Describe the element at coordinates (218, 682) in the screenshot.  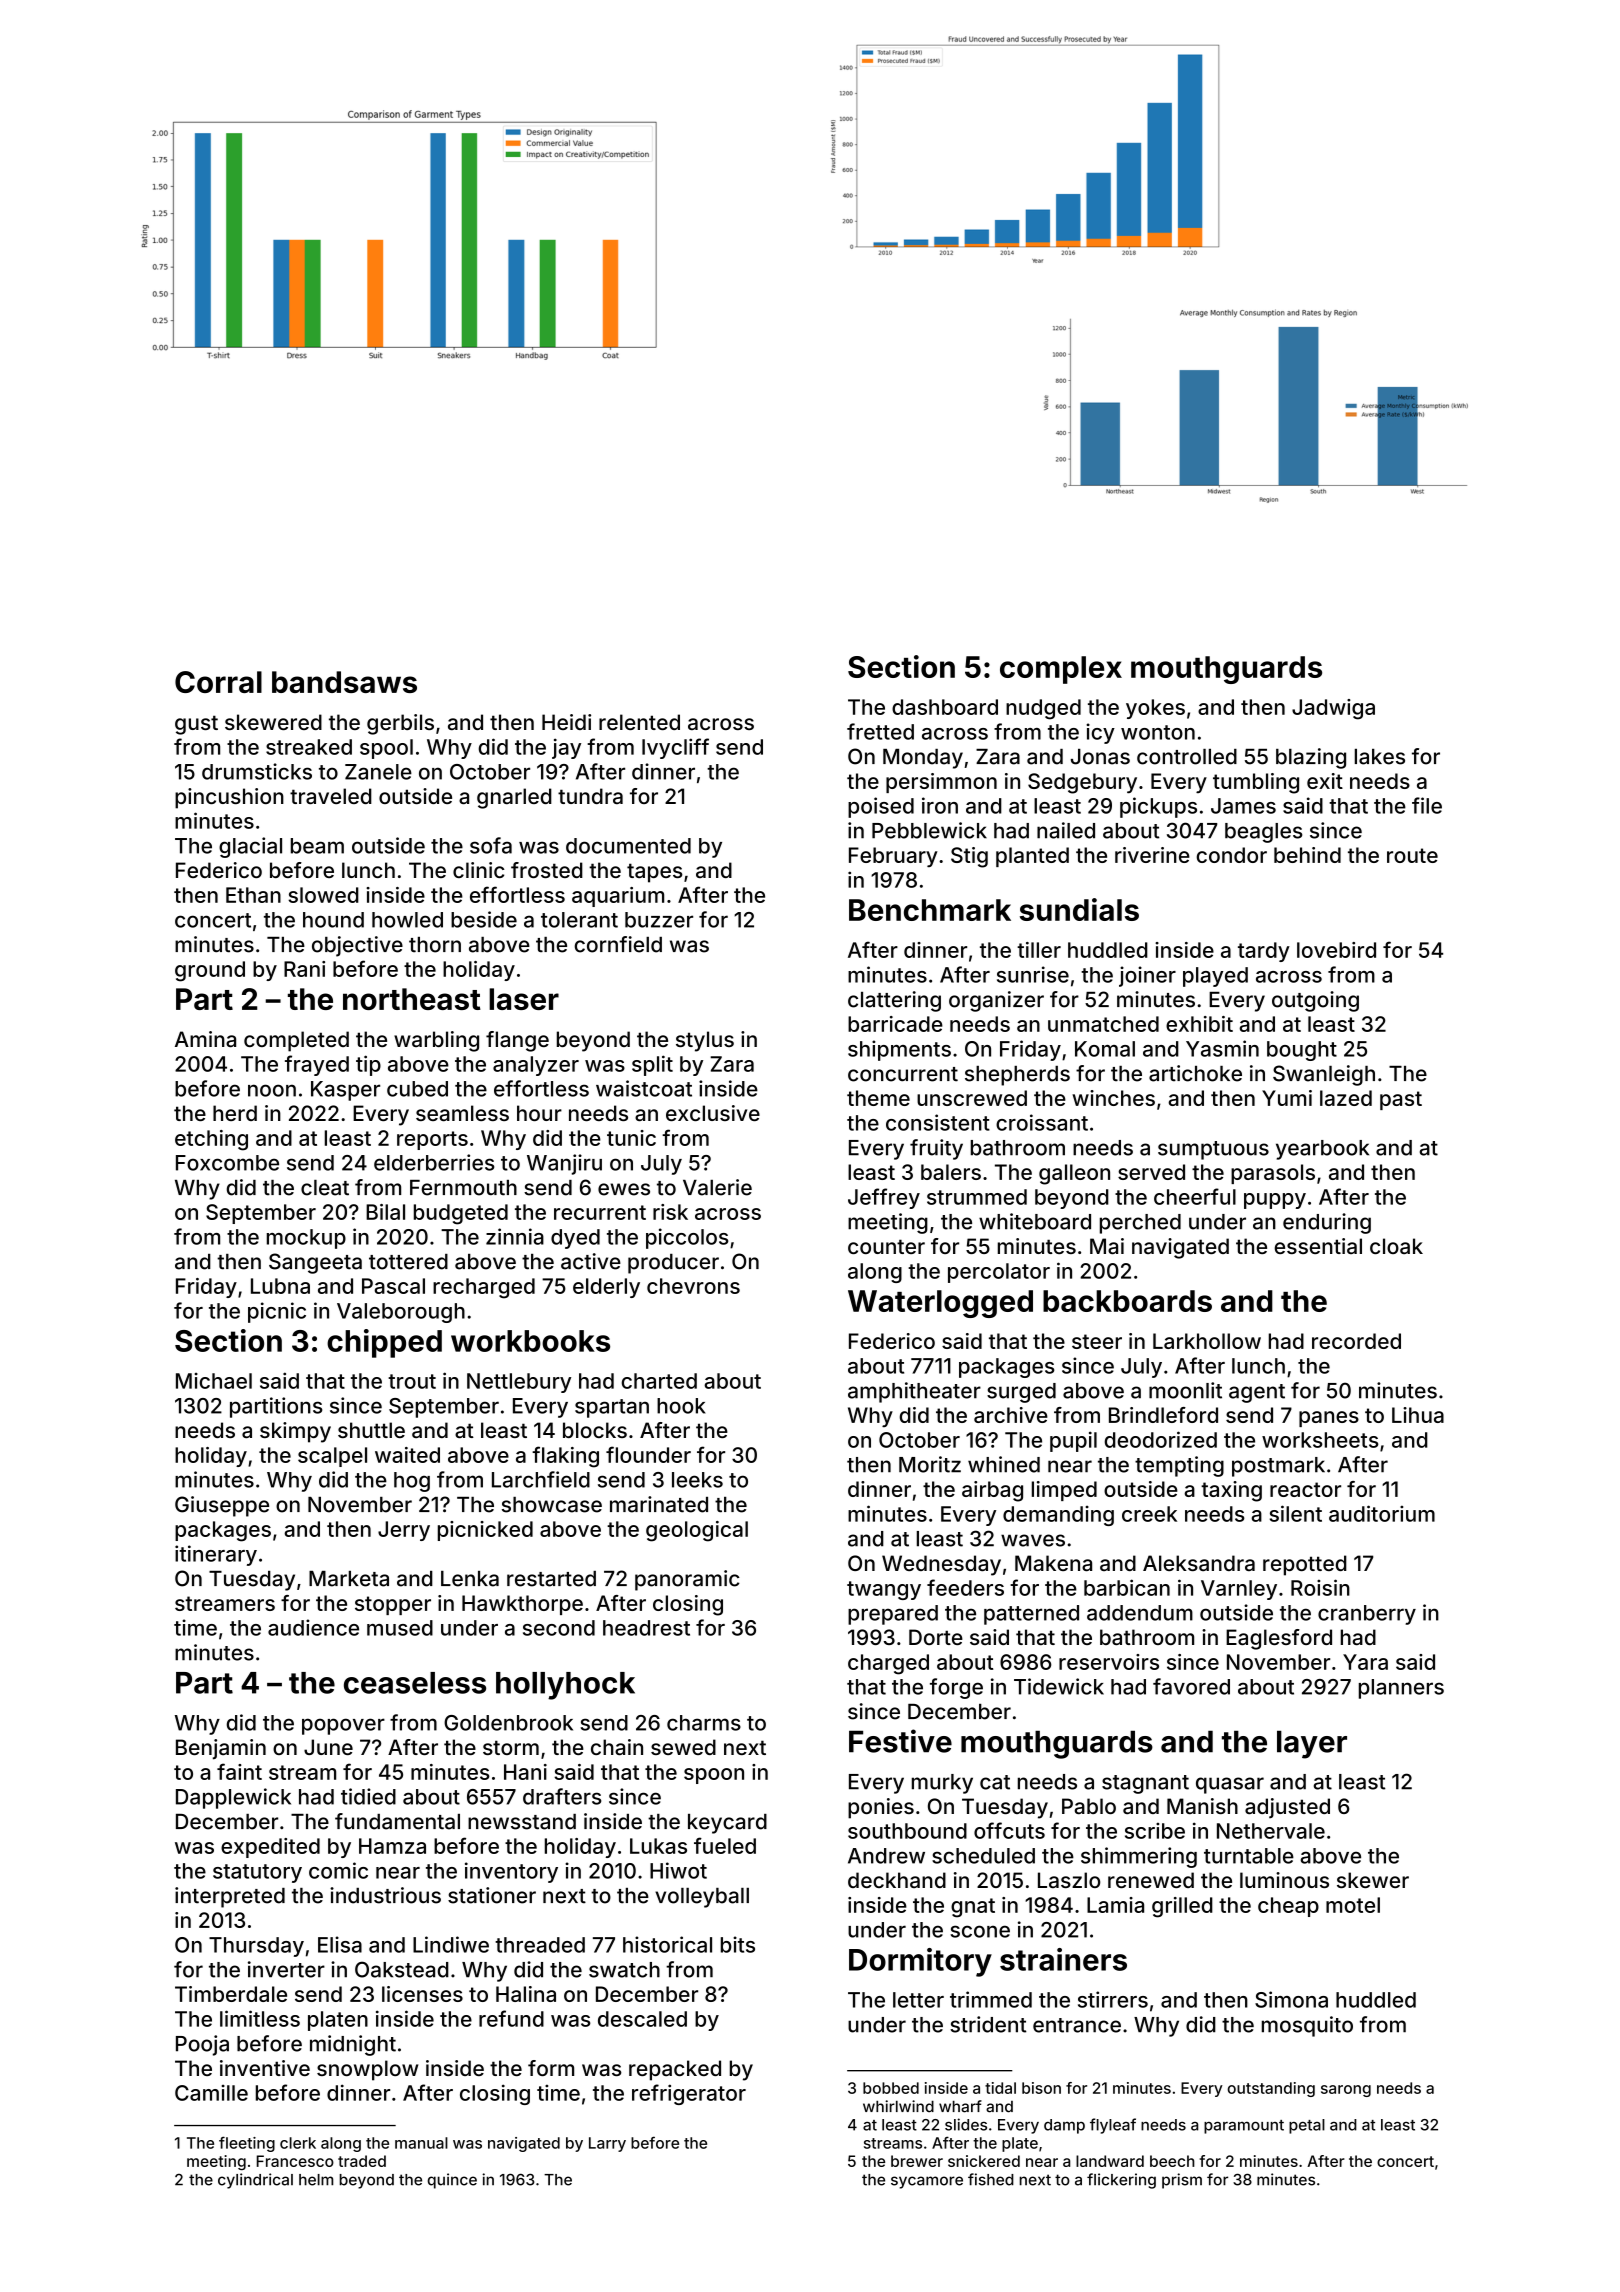
I see `Corral` at that location.
